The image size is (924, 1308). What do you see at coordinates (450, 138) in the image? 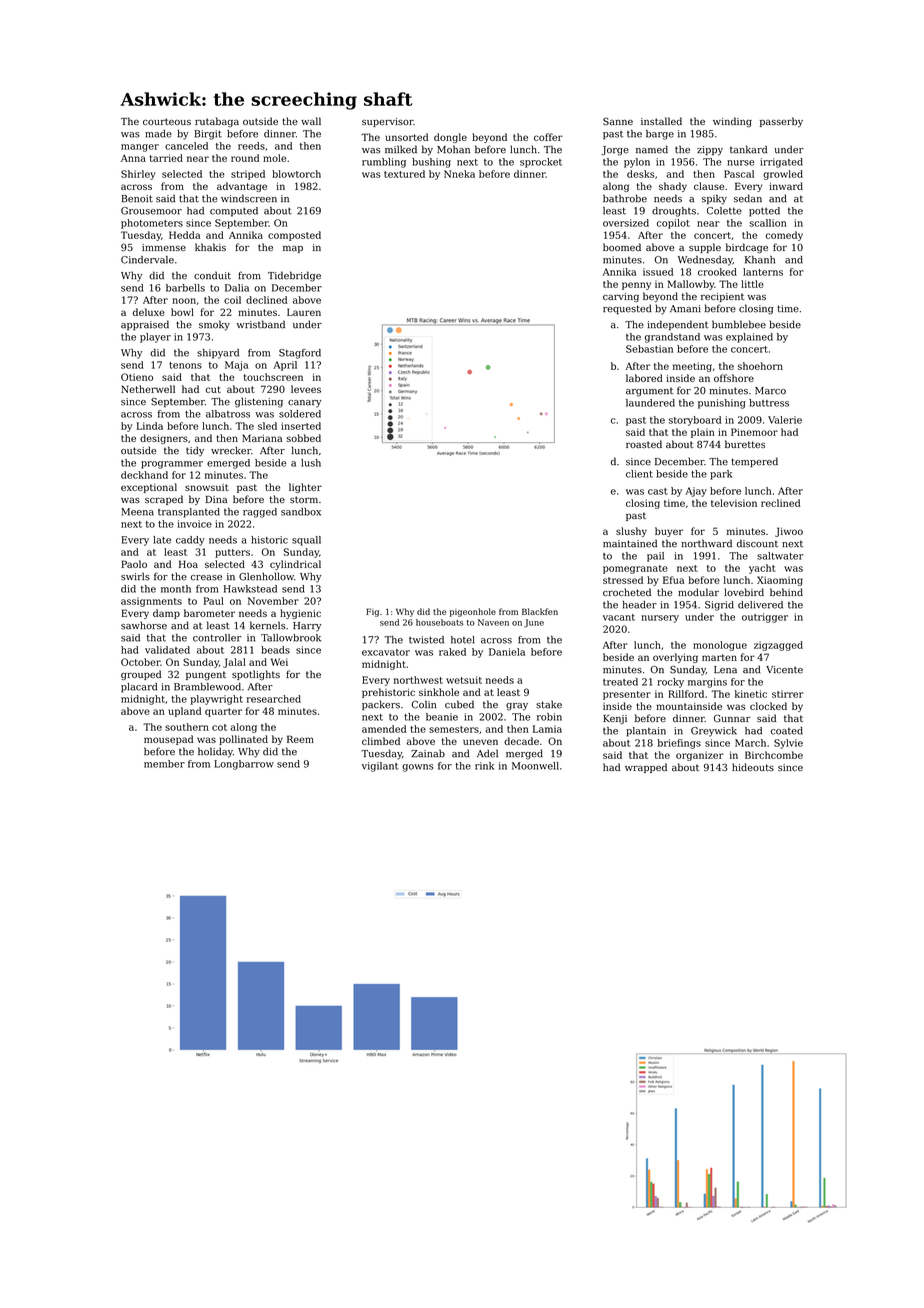
I see `dongle` at bounding box center [450, 138].
